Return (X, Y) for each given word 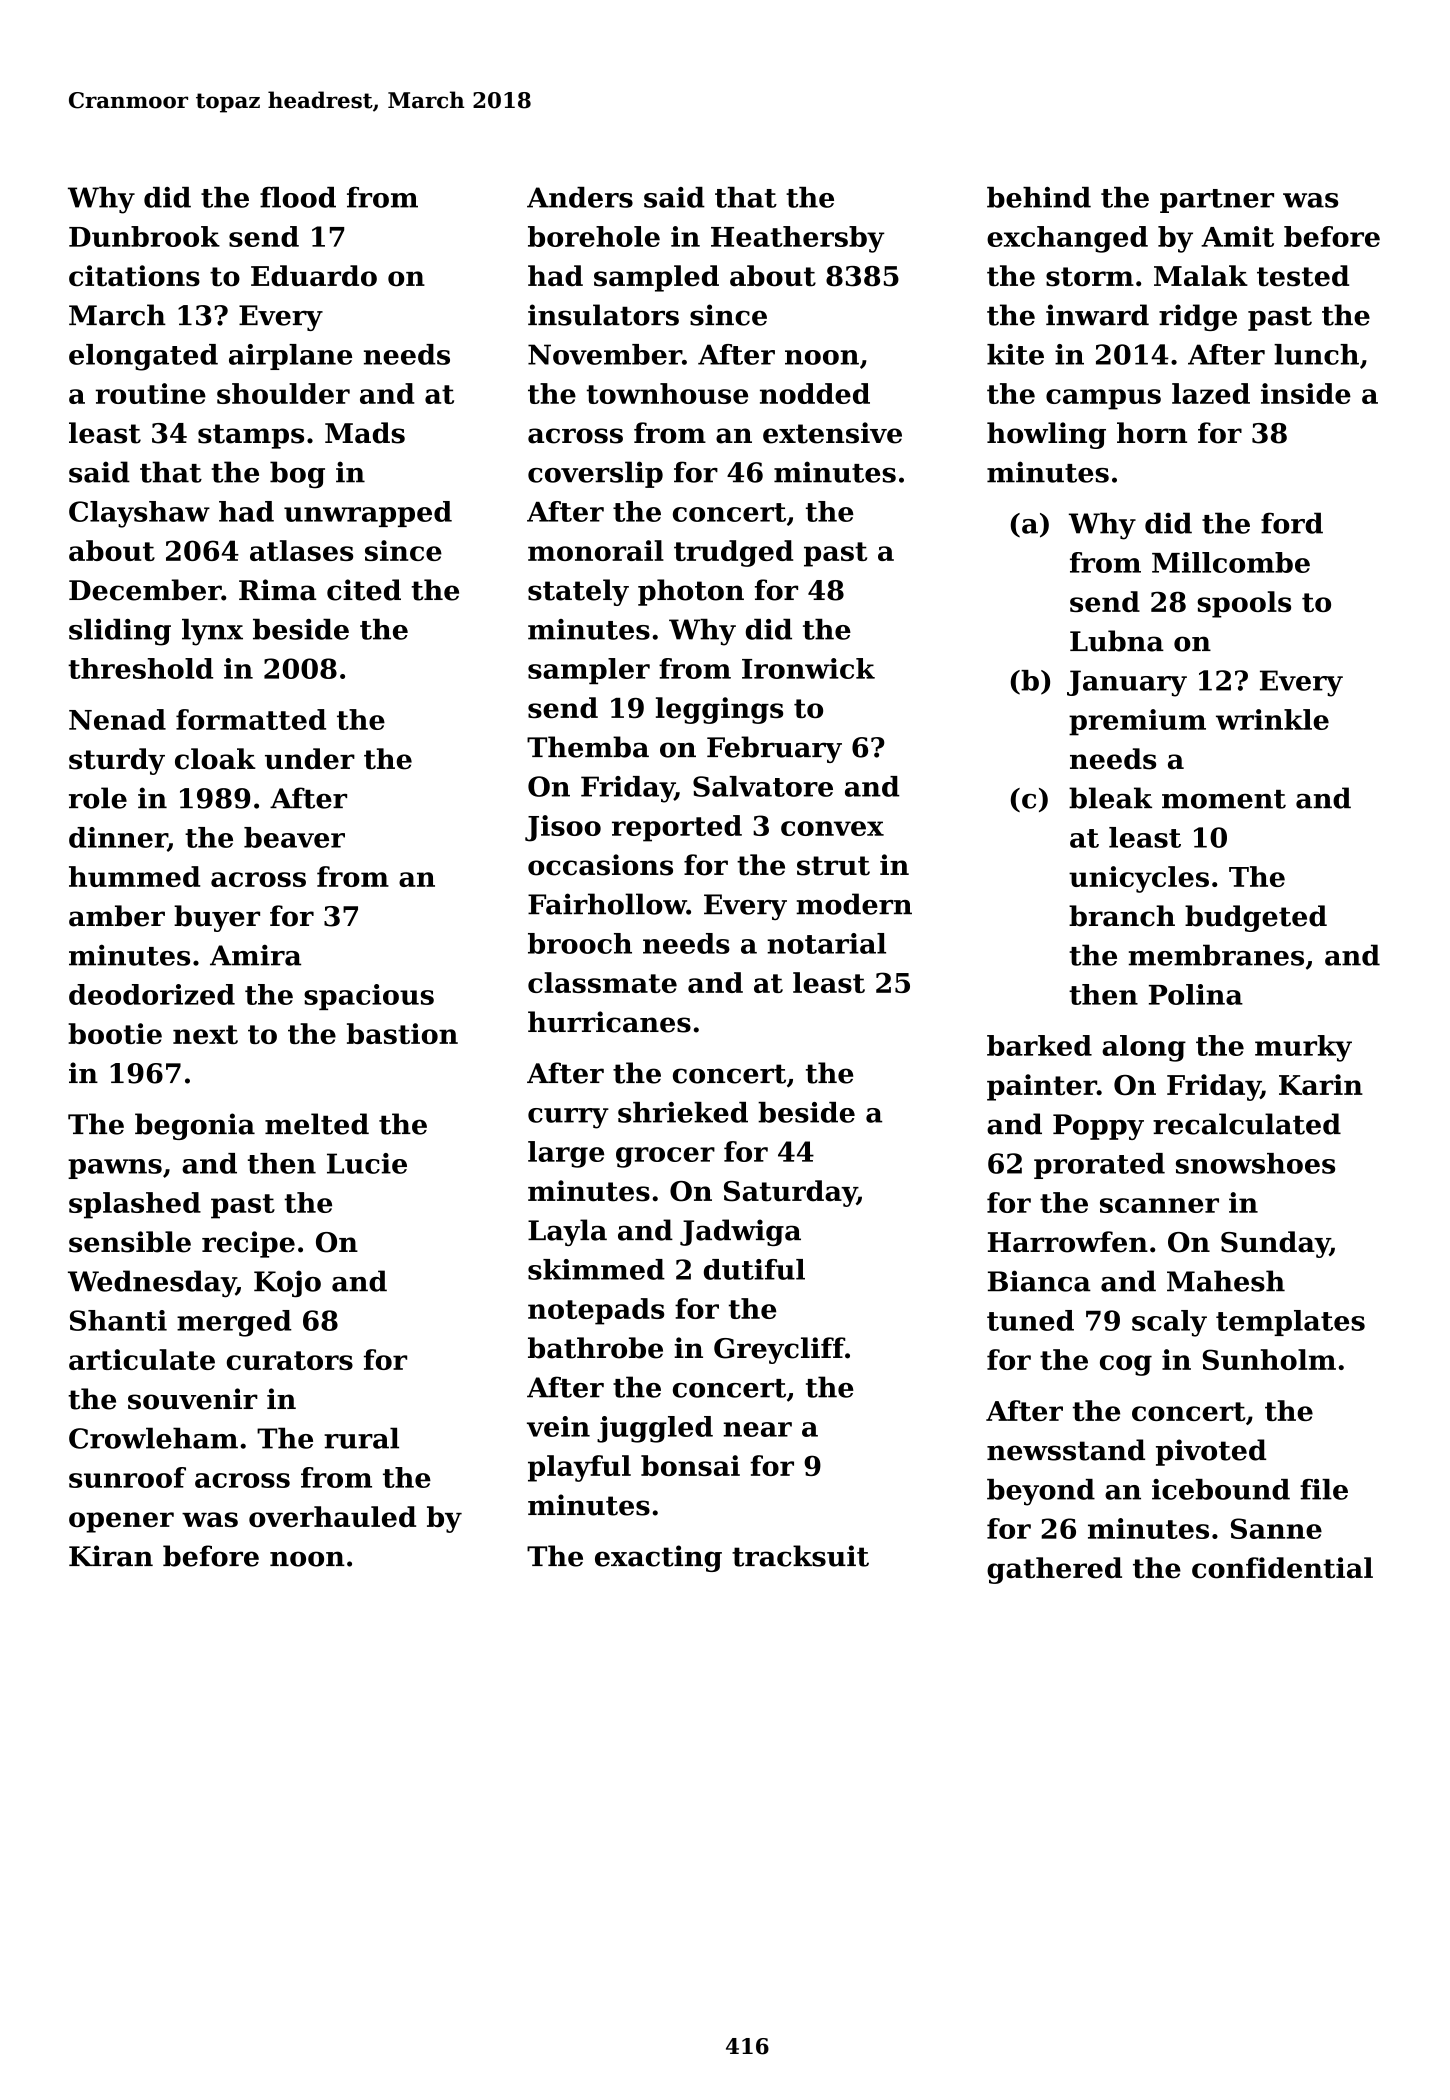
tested (1303, 276)
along (1144, 1048)
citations (134, 276)
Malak (1201, 276)
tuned (1030, 1320)
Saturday (790, 1193)
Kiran (111, 1556)
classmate (602, 982)
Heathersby (798, 239)
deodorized (152, 994)
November (605, 354)
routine (151, 393)
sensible (130, 1242)
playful (579, 1468)
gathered (1054, 1570)
